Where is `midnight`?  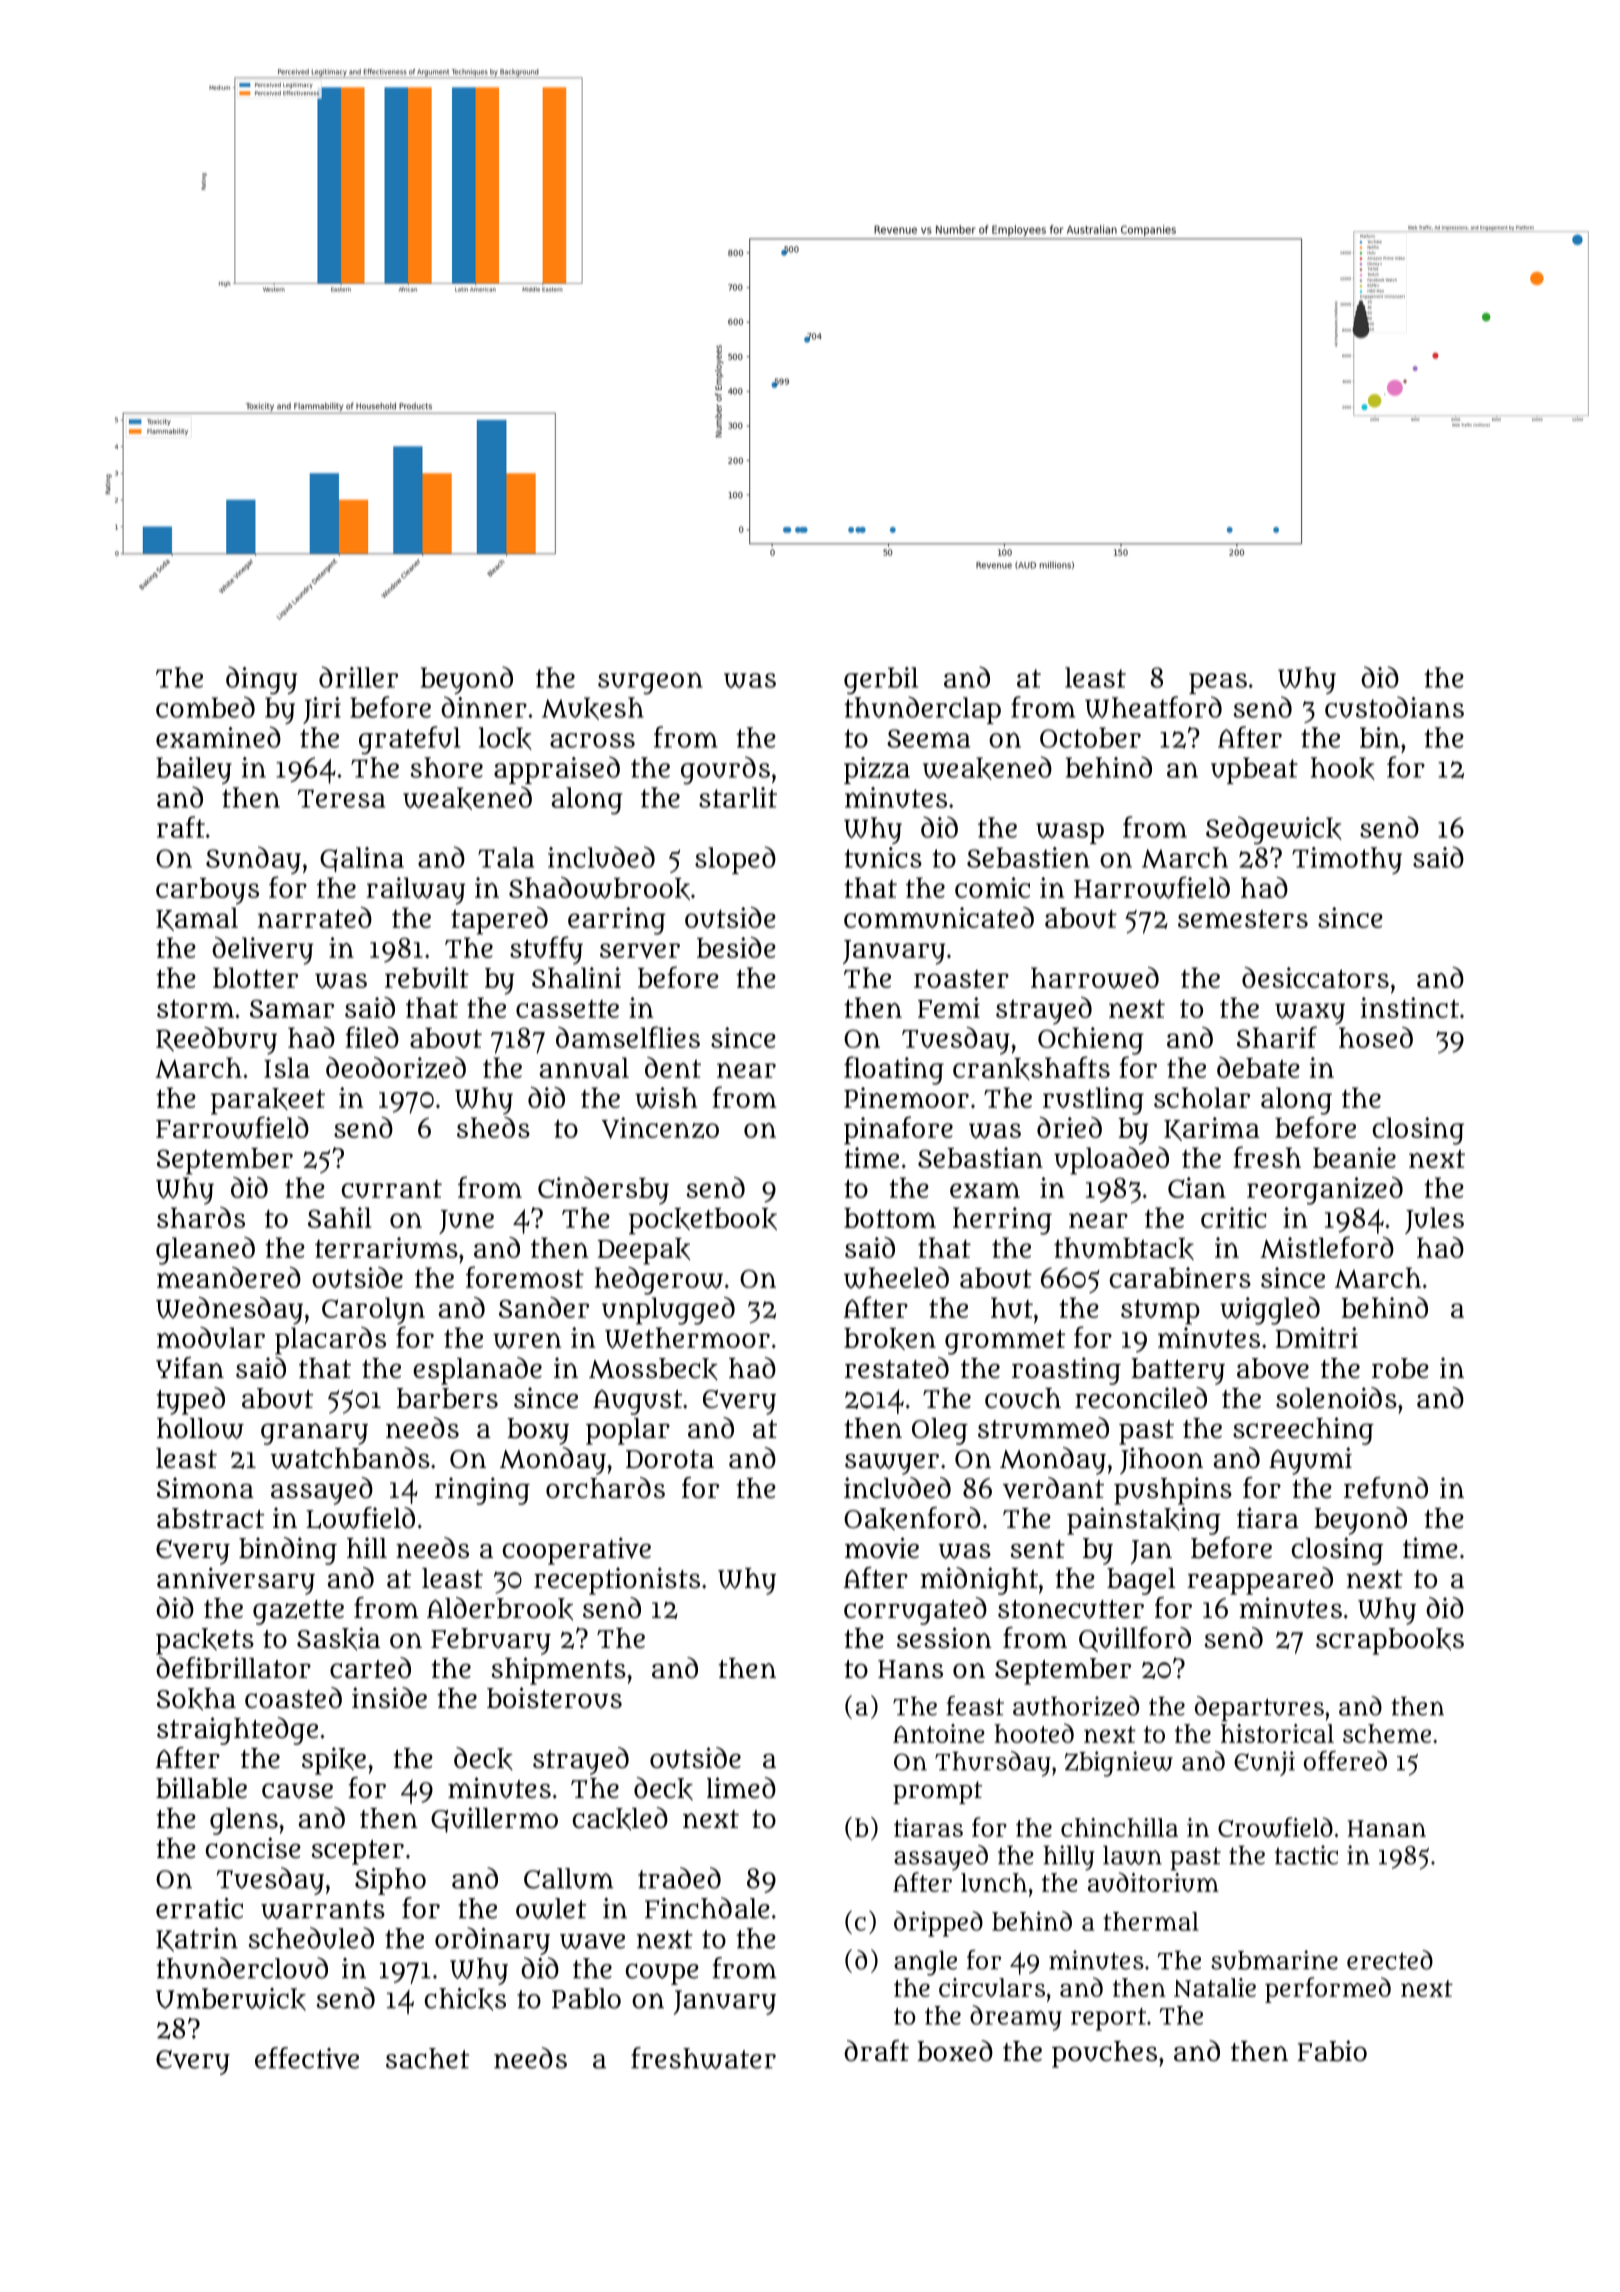
midnight is located at coordinates (979, 1581).
